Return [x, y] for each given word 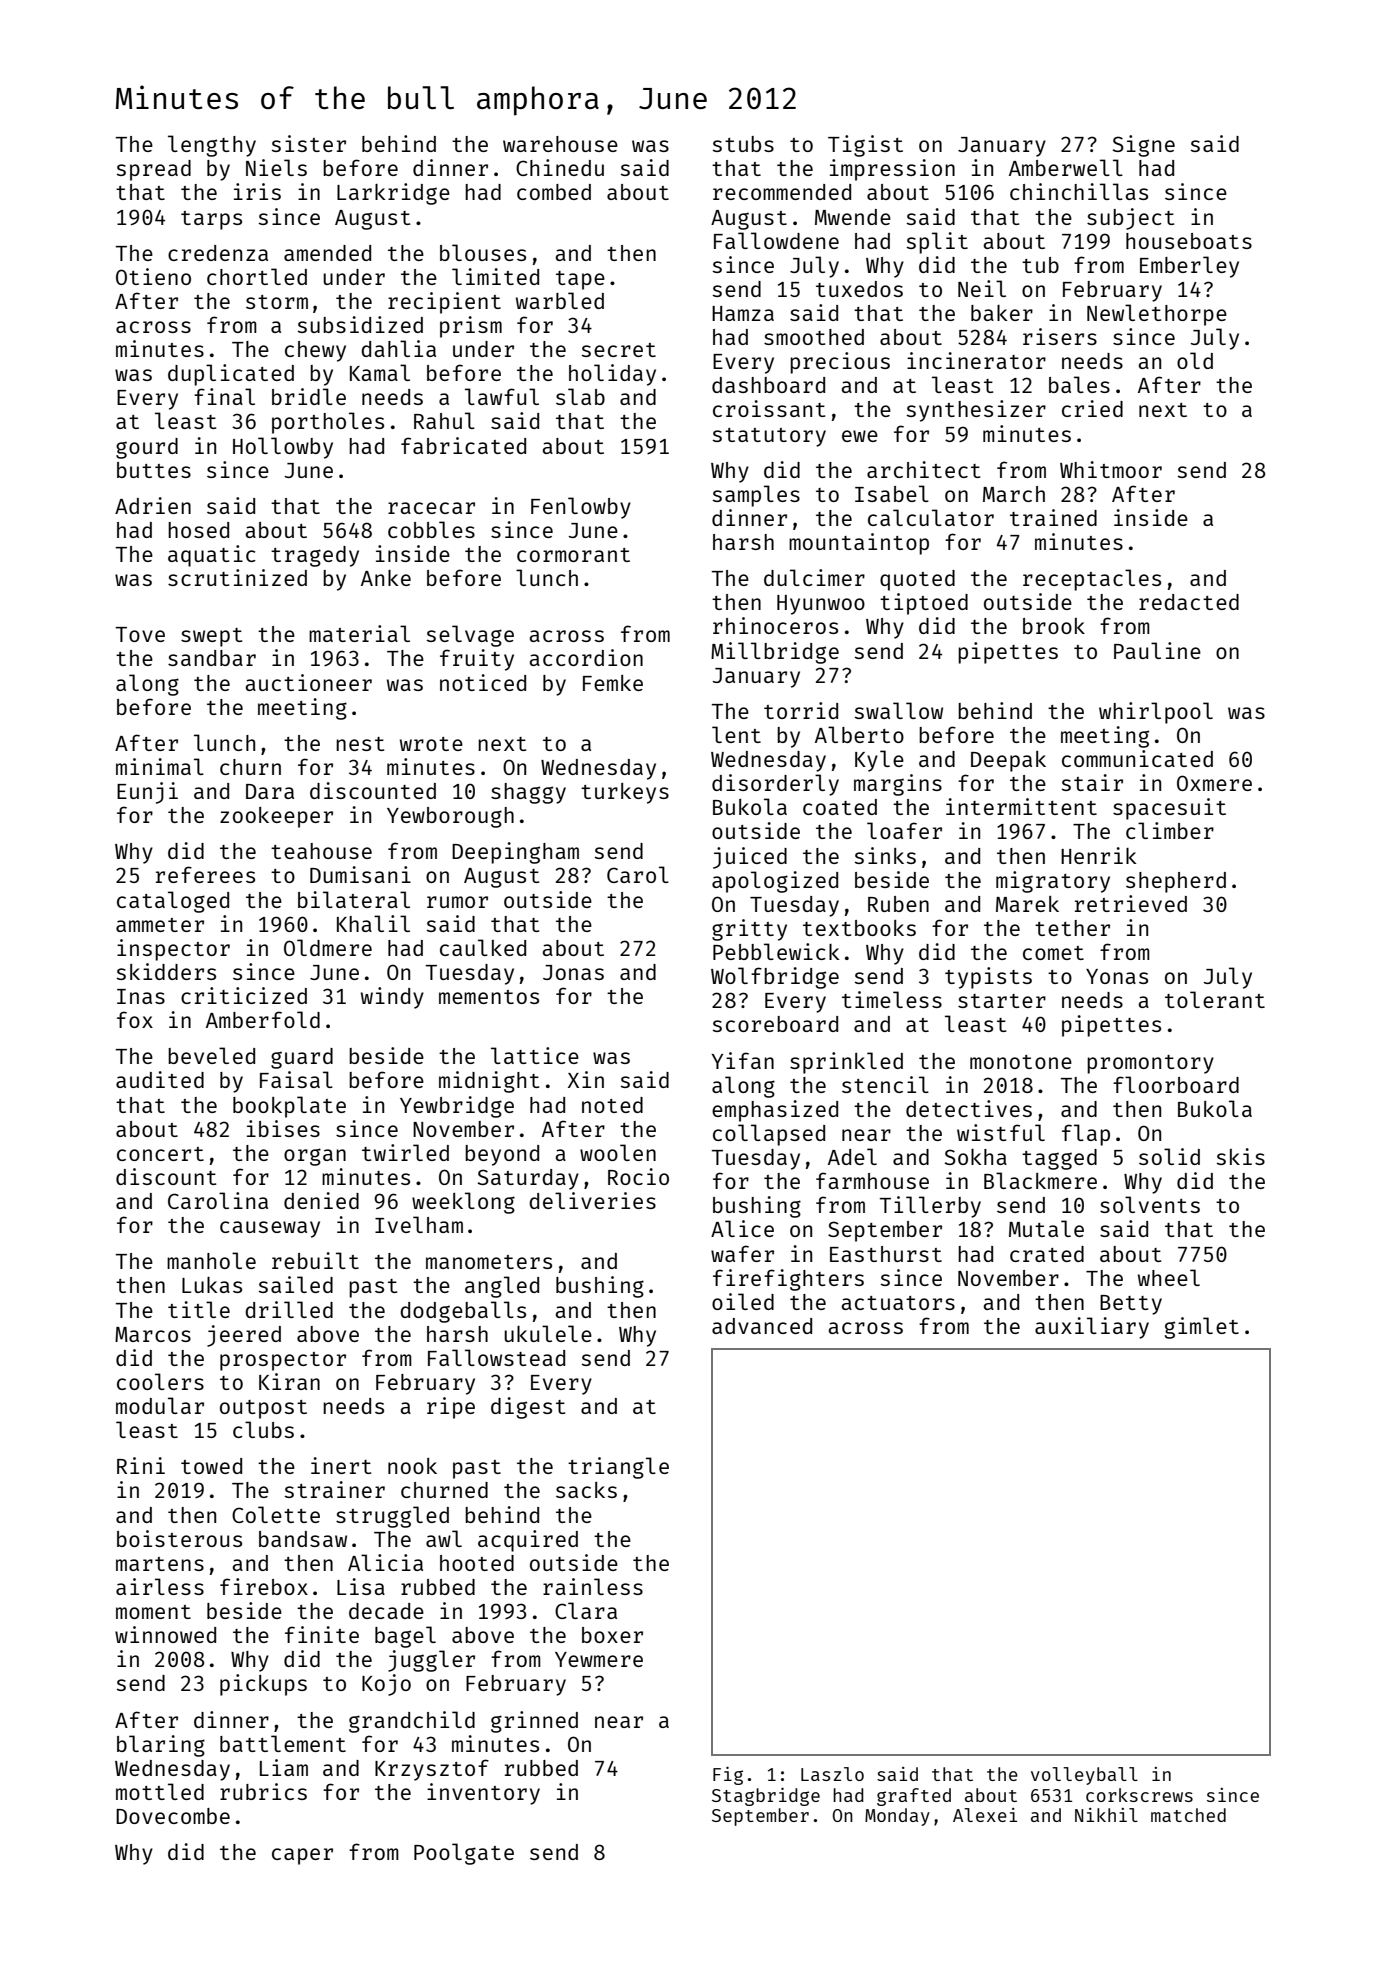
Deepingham [515, 853]
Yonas [1117, 976]
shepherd [1176, 882]
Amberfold [263, 1019]
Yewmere [599, 1659]
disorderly [775, 785]
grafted [914, 1797]
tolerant [1215, 999]
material [359, 633]
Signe [1144, 146]
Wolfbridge [775, 978]
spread [154, 170]
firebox [264, 1586]
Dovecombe [173, 1816]
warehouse [560, 144]
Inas [141, 996]
